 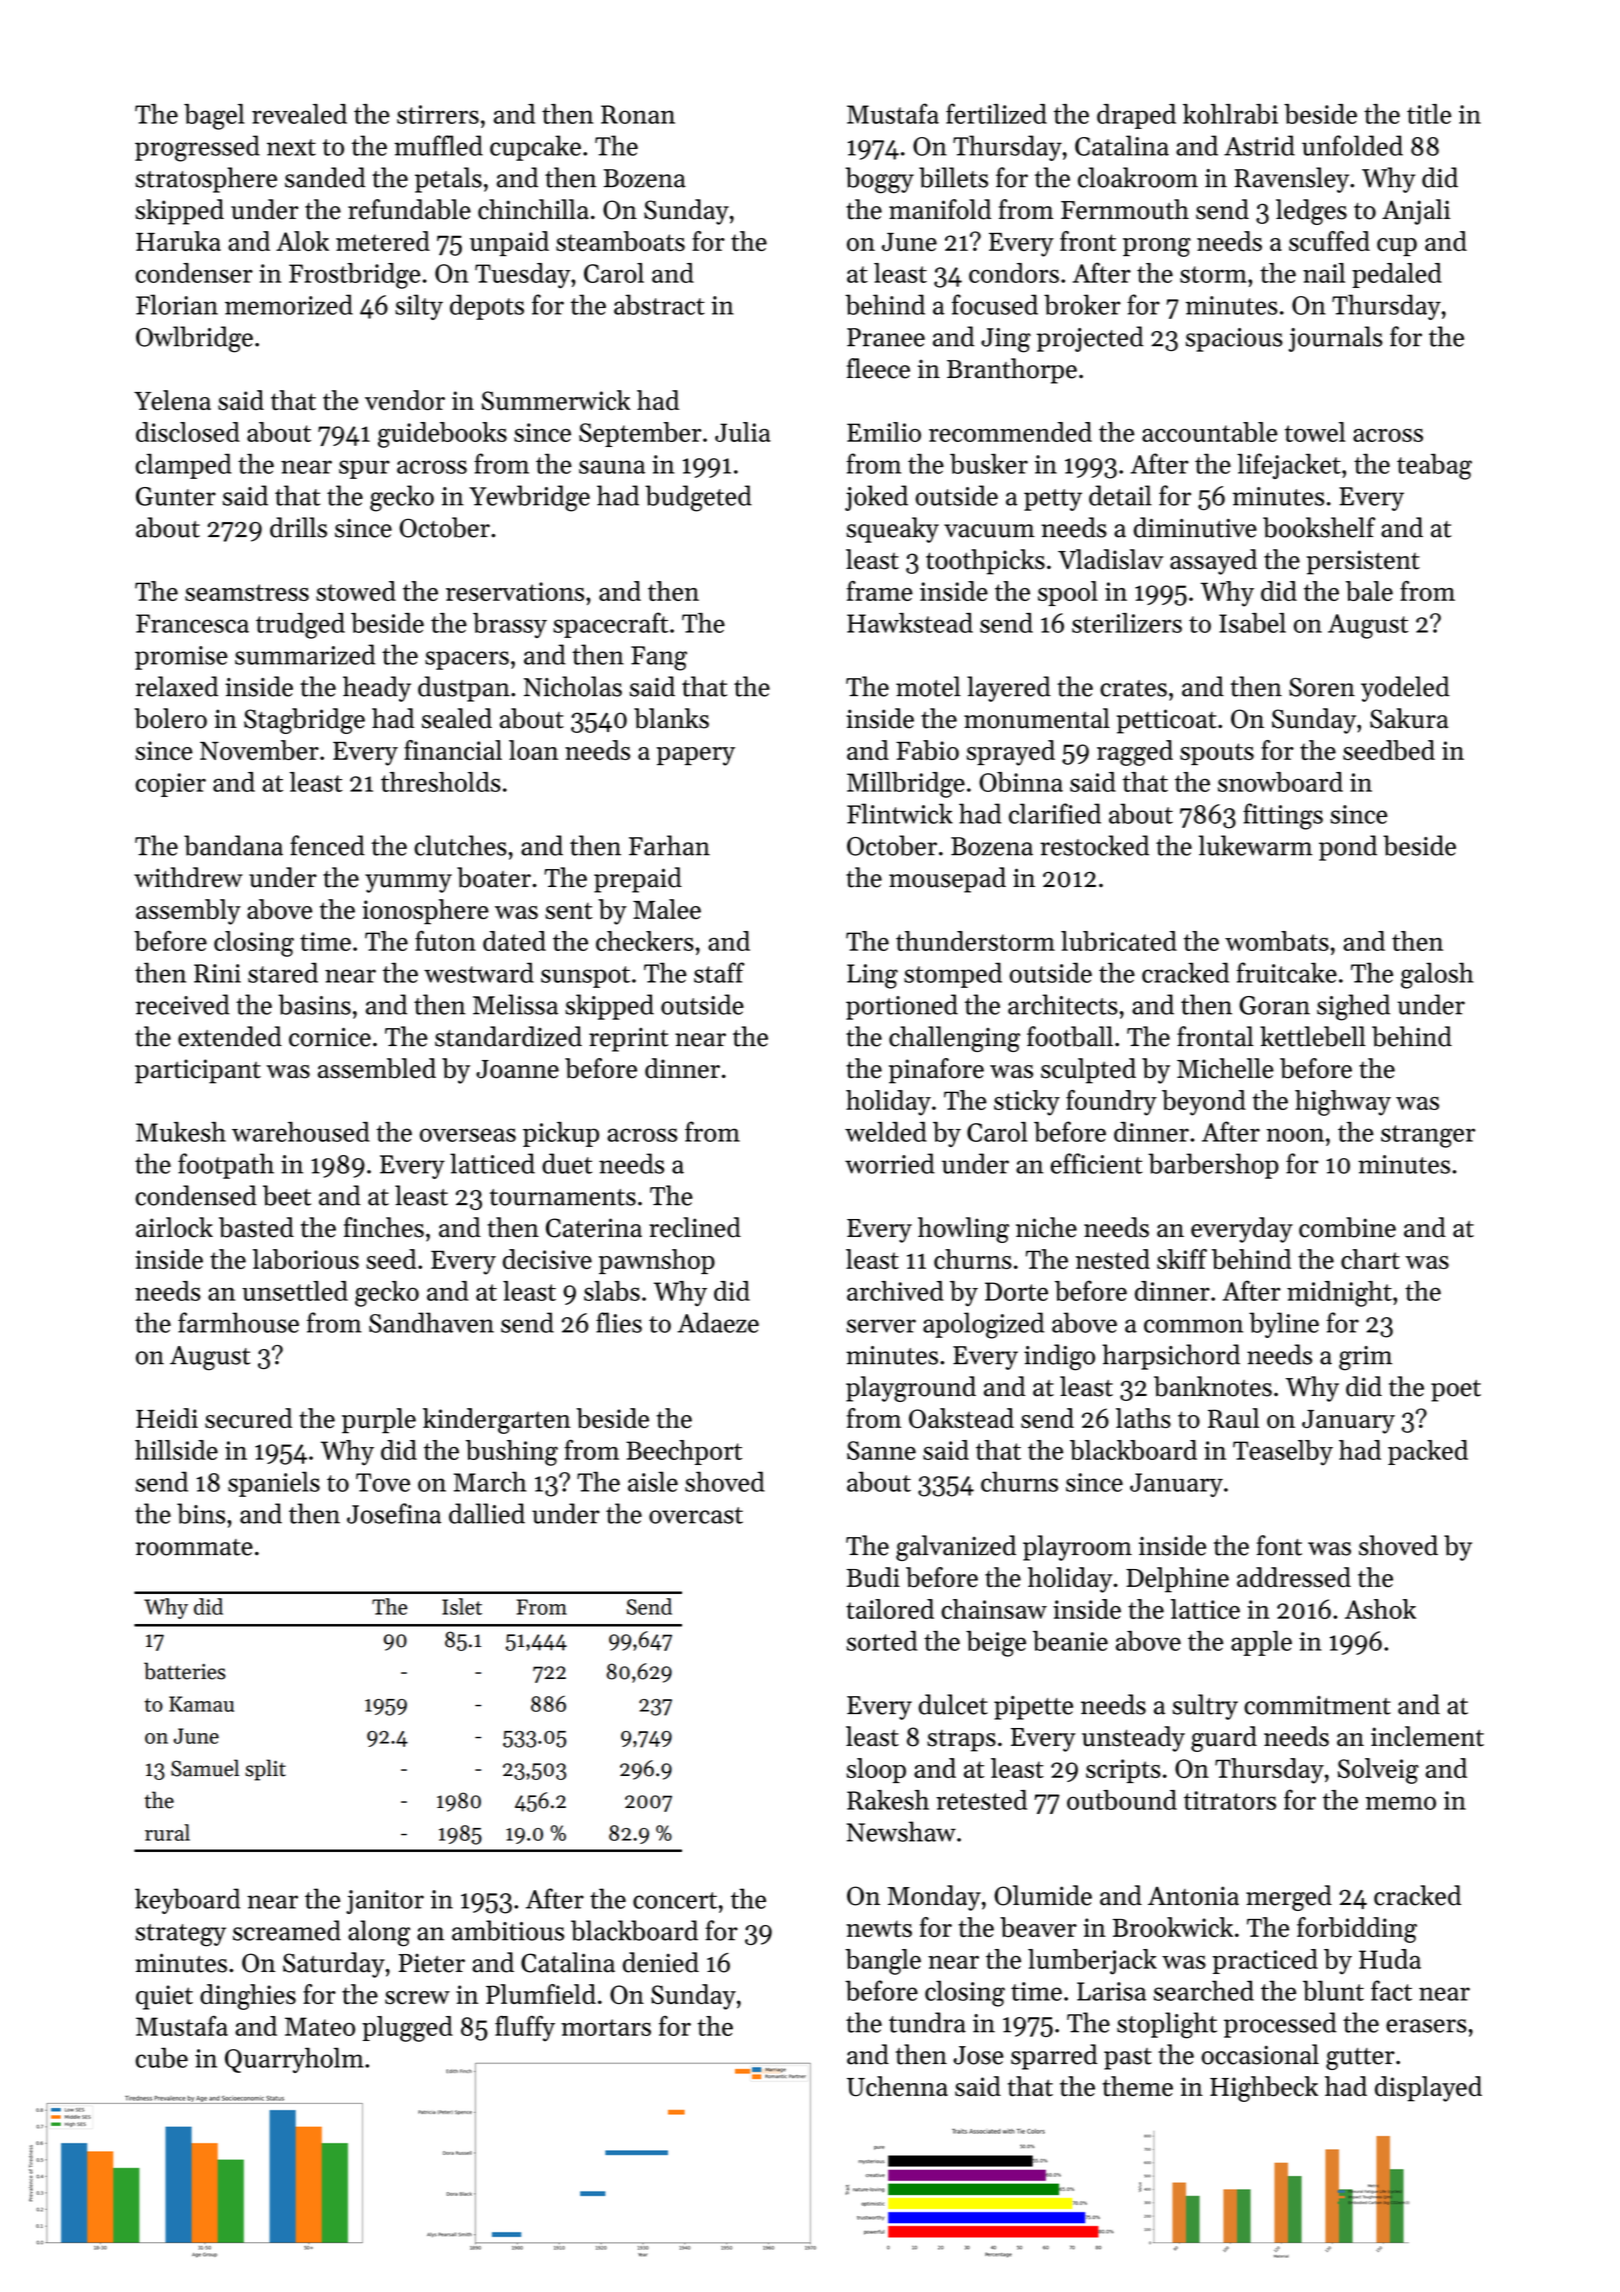 What do you see at coordinates (953, 975) in the screenshot?
I see `stomped` at bounding box center [953, 975].
